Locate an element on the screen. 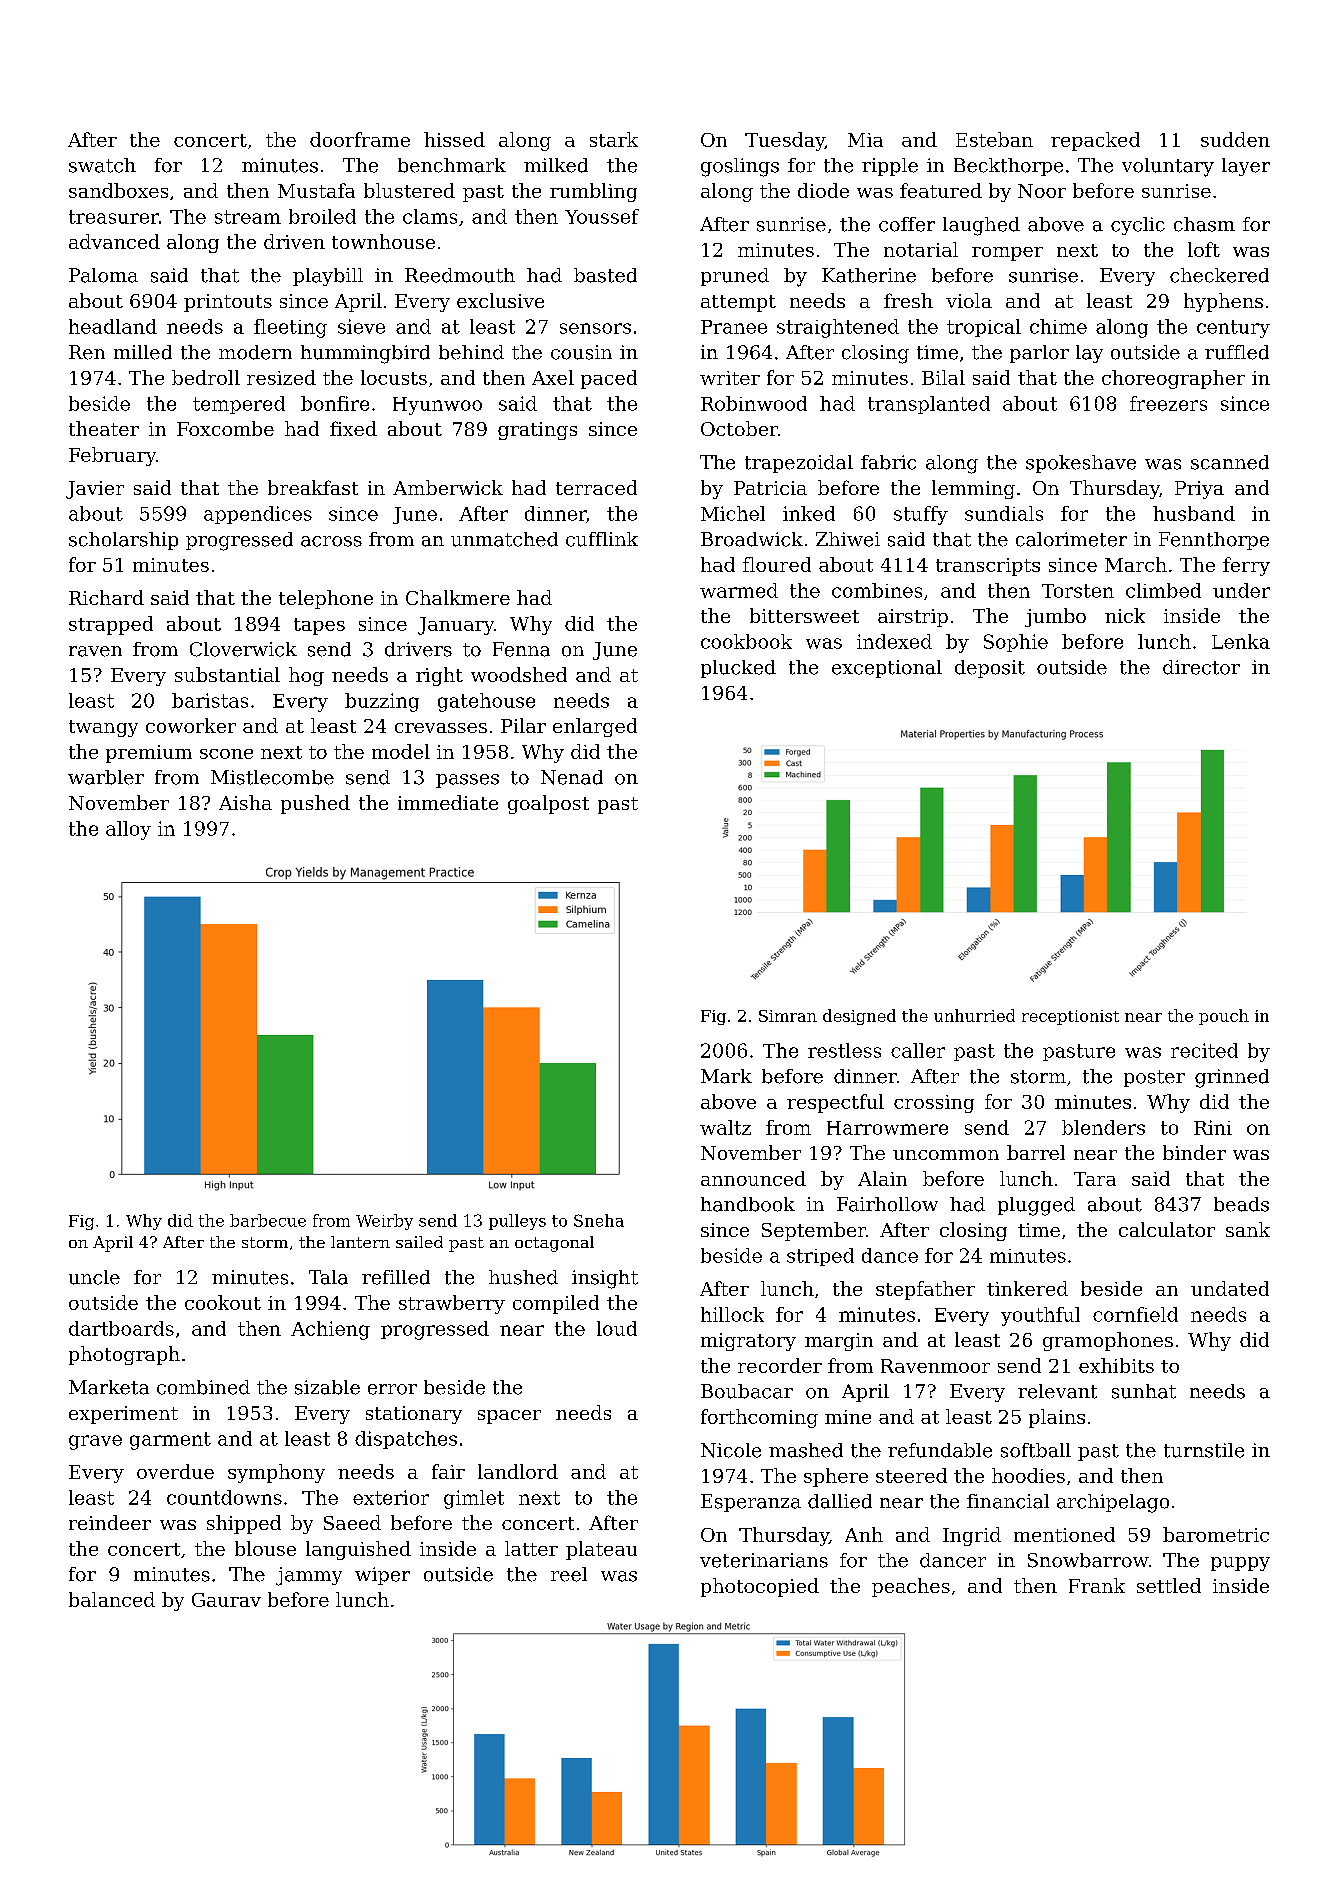  stark is located at coordinates (614, 139).
